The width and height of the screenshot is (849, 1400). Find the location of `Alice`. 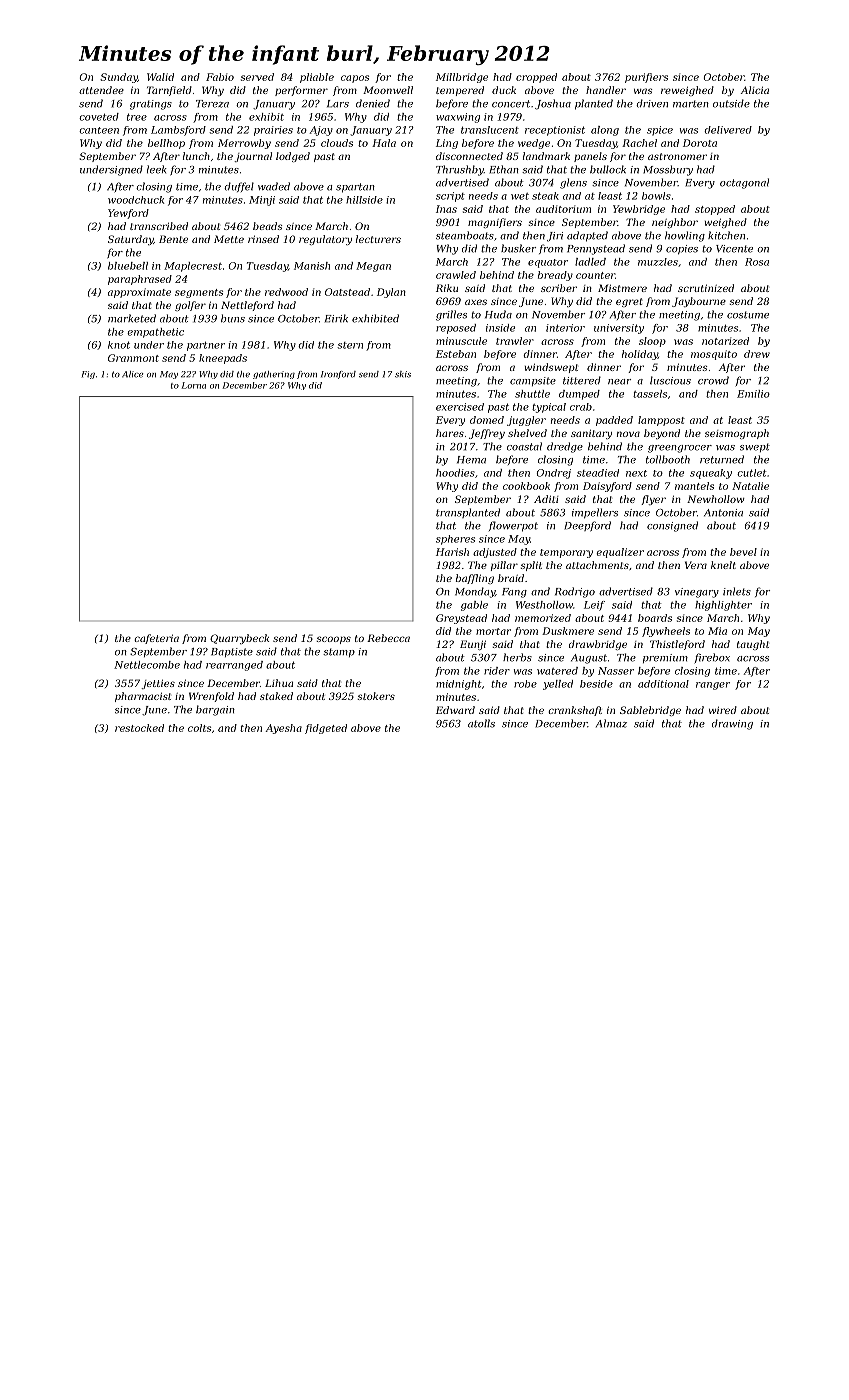

Alice is located at coordinates (132, 374).
